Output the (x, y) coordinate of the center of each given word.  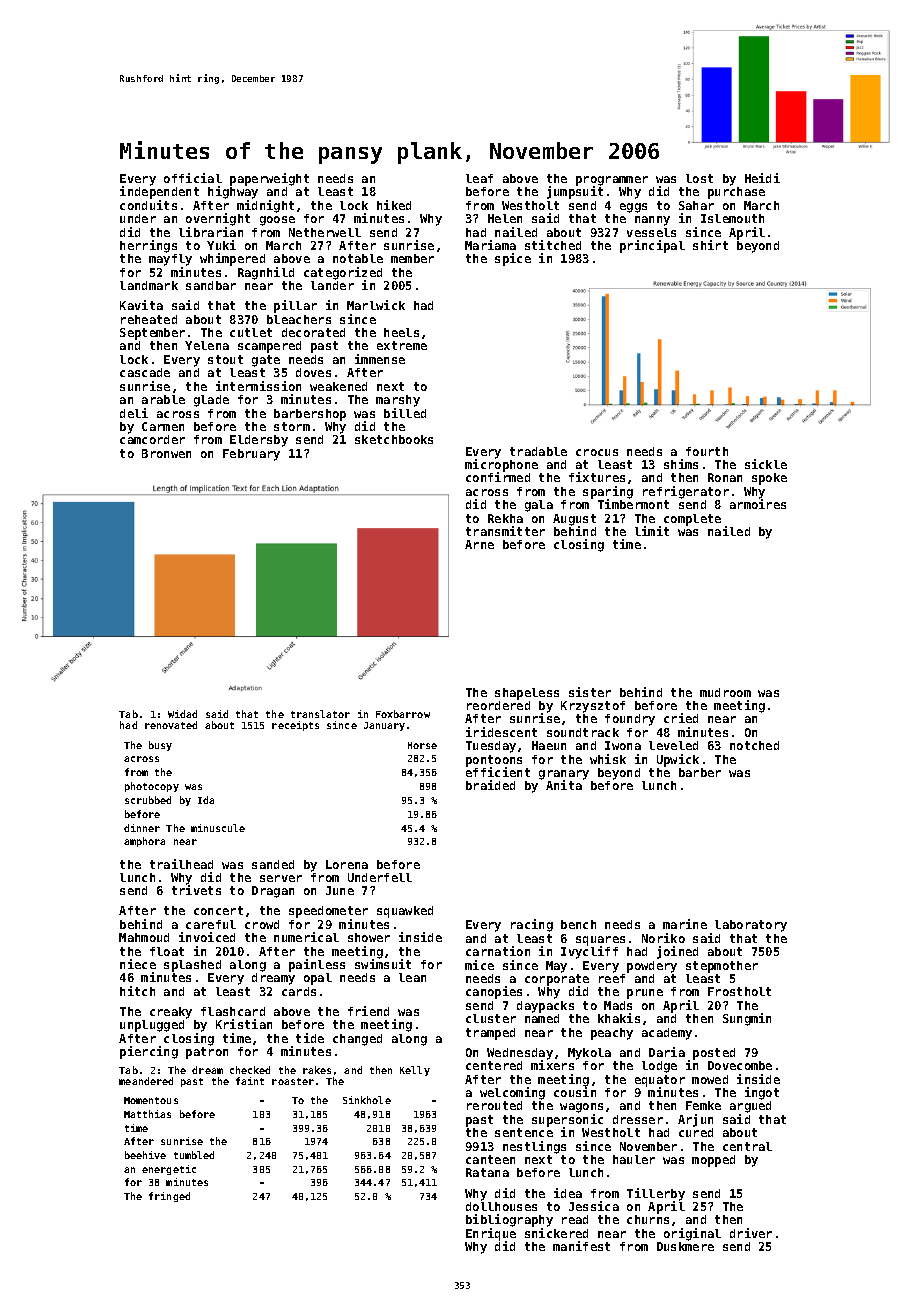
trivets (196, 890)
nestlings (534, 1147)
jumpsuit (575, 192)
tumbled (194, 1155)
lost (699, 178)
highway (233, 192)
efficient (498, 772)
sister (590, 692)
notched (754, 745)
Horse (422, 745)
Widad (182, 714)
